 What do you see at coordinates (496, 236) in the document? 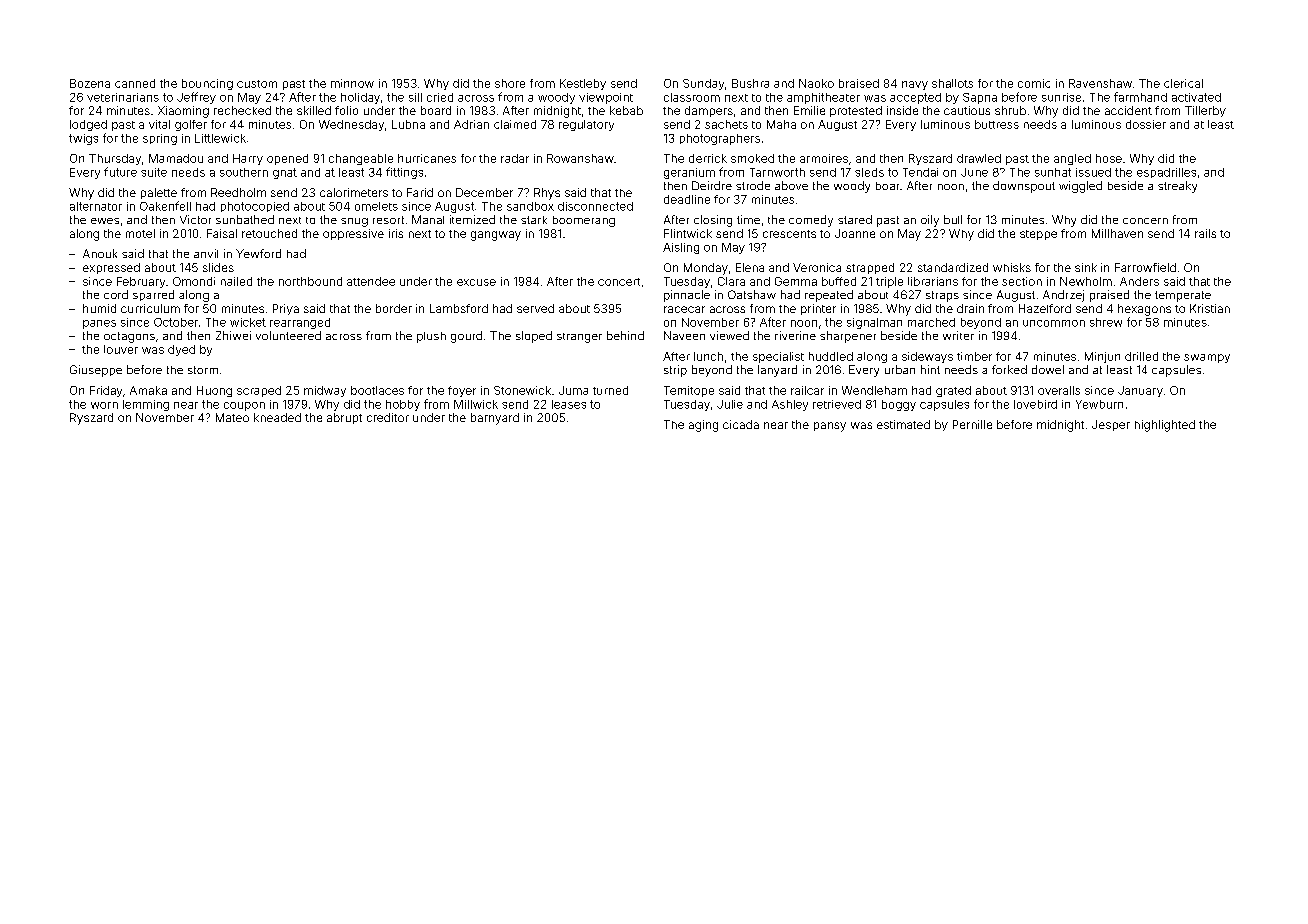
I see `gangway` at bounding box center [496, 236].
